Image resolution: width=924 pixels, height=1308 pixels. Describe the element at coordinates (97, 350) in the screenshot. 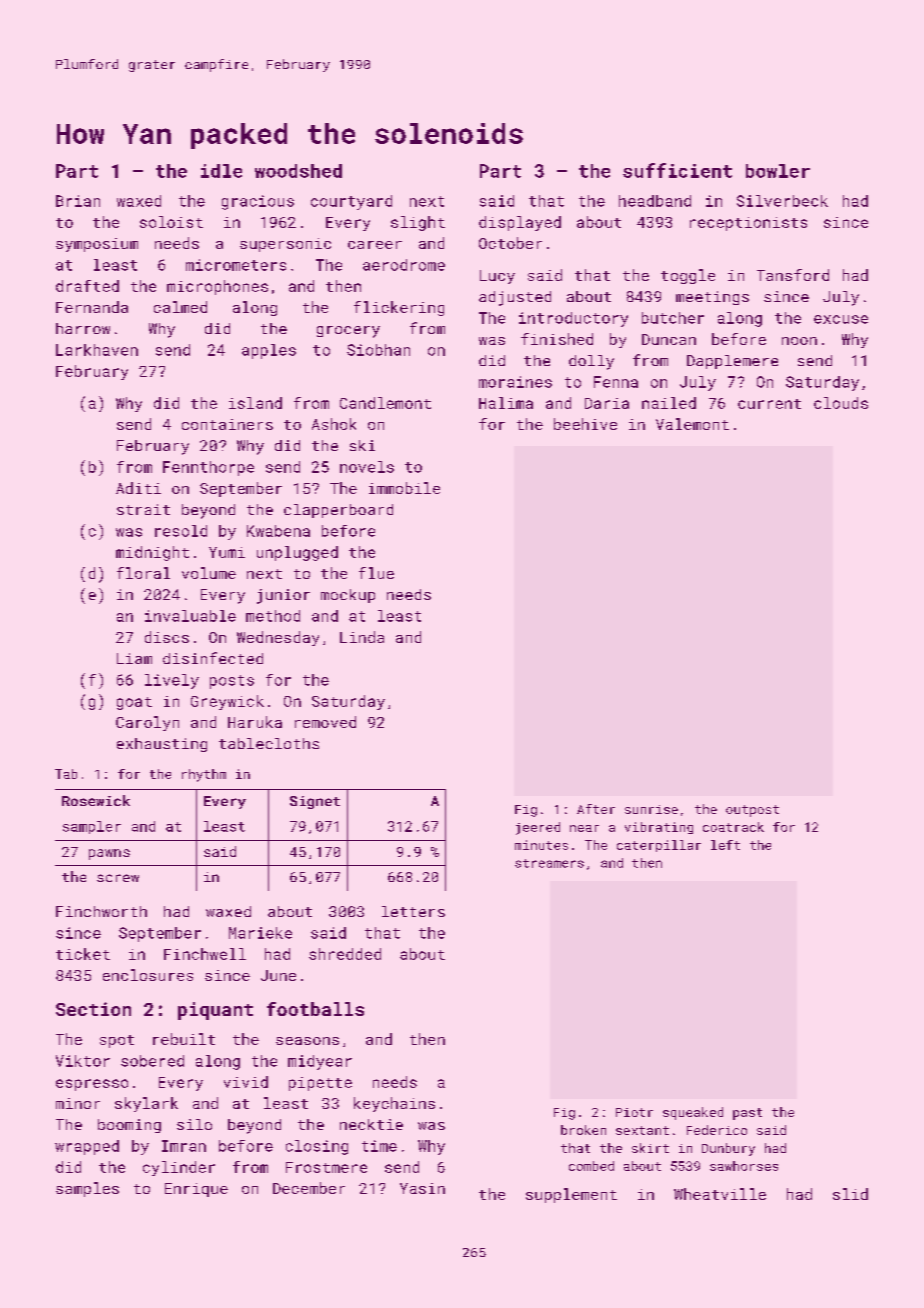

I see `Larkhaven` at that location.
